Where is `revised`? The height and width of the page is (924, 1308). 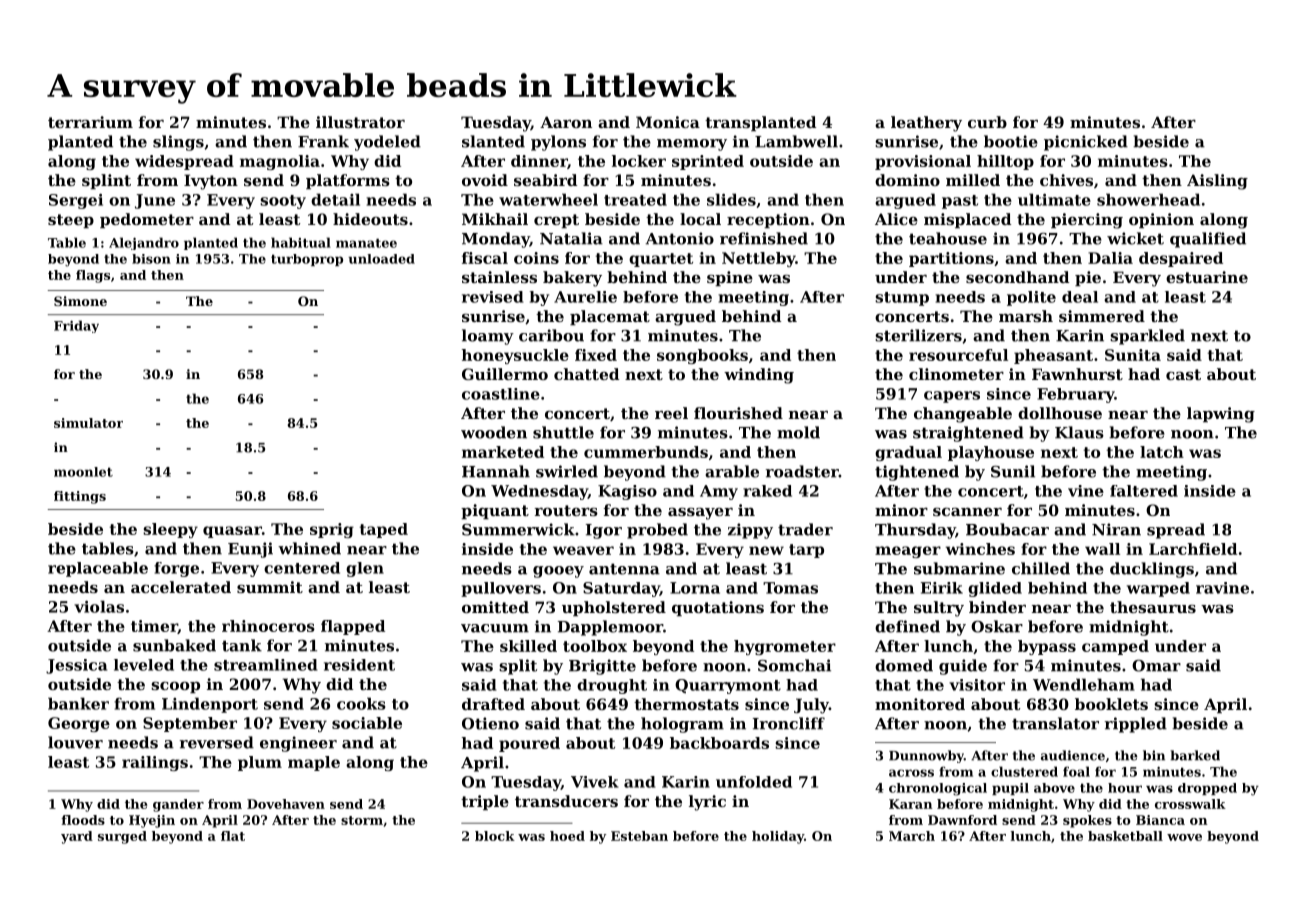 revised is located at coordinates (493, 297).
